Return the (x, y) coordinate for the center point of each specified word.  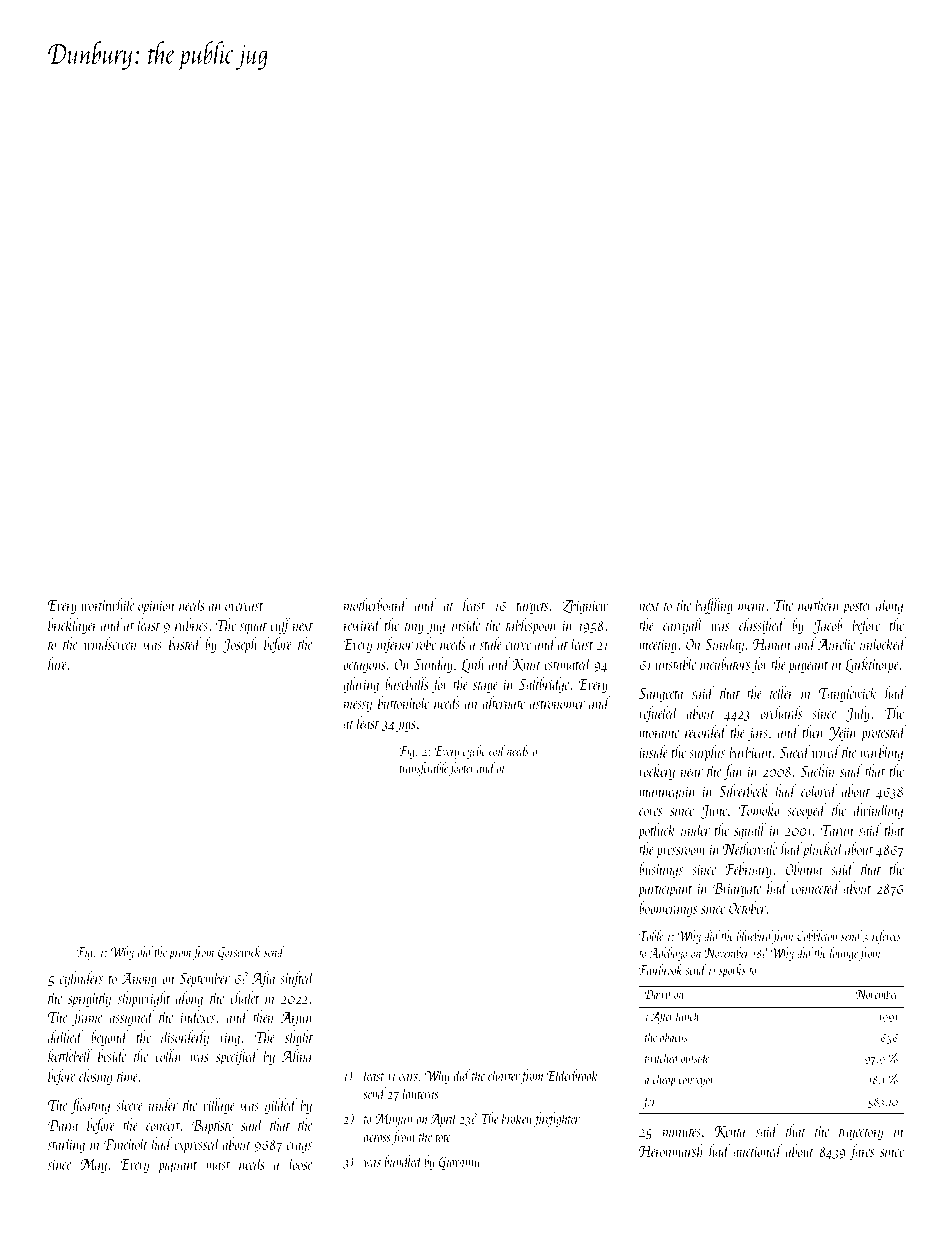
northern (818, 604)
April (444, 1119)
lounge (844, 954)
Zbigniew (585, 606)
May (93, 1166)
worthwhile (107, 604)
